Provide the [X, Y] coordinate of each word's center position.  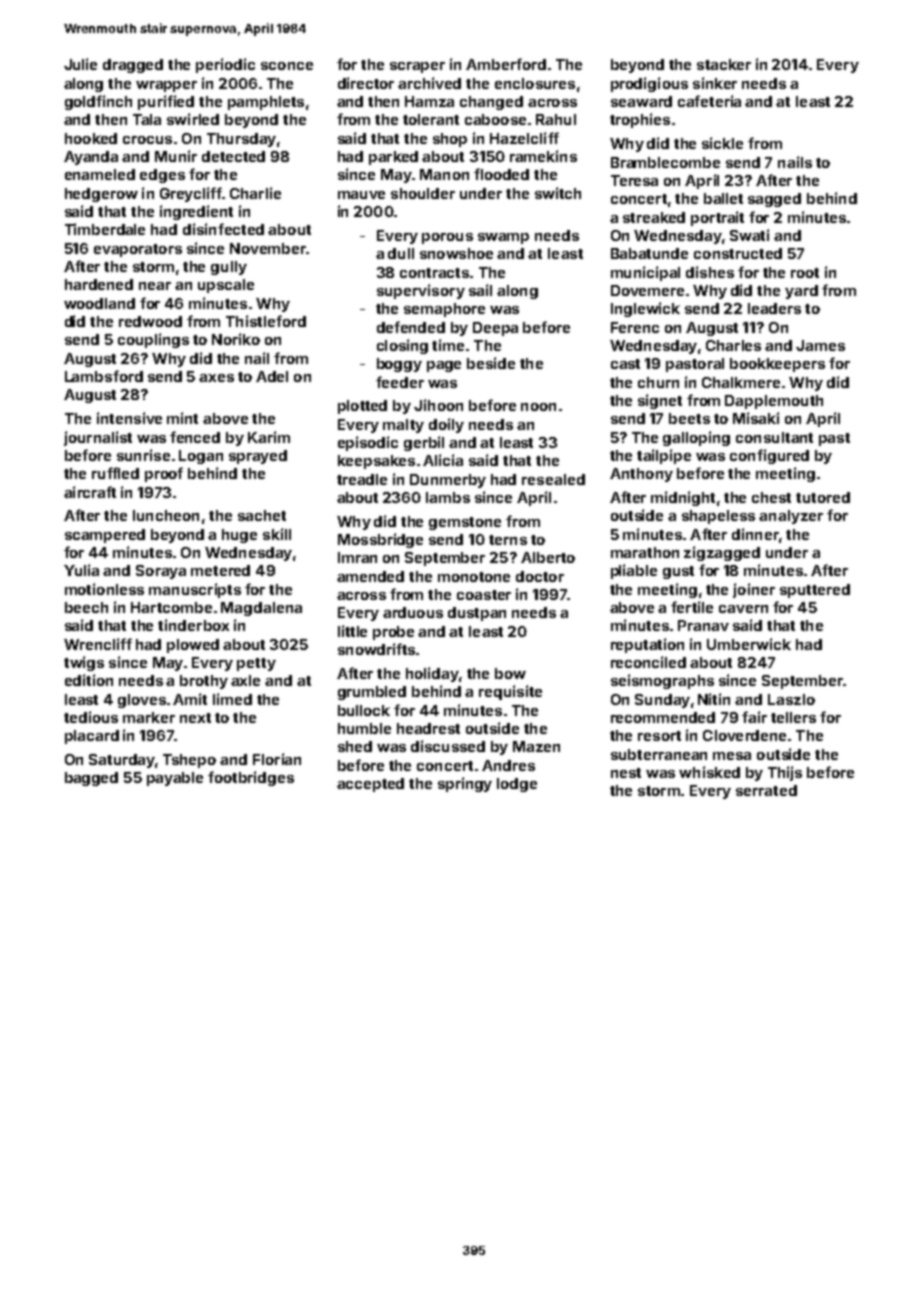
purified [166, 102]
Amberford [506, 64]
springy [465, 784]
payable [175, 779]
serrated [766, 790]
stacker [724, 64]
